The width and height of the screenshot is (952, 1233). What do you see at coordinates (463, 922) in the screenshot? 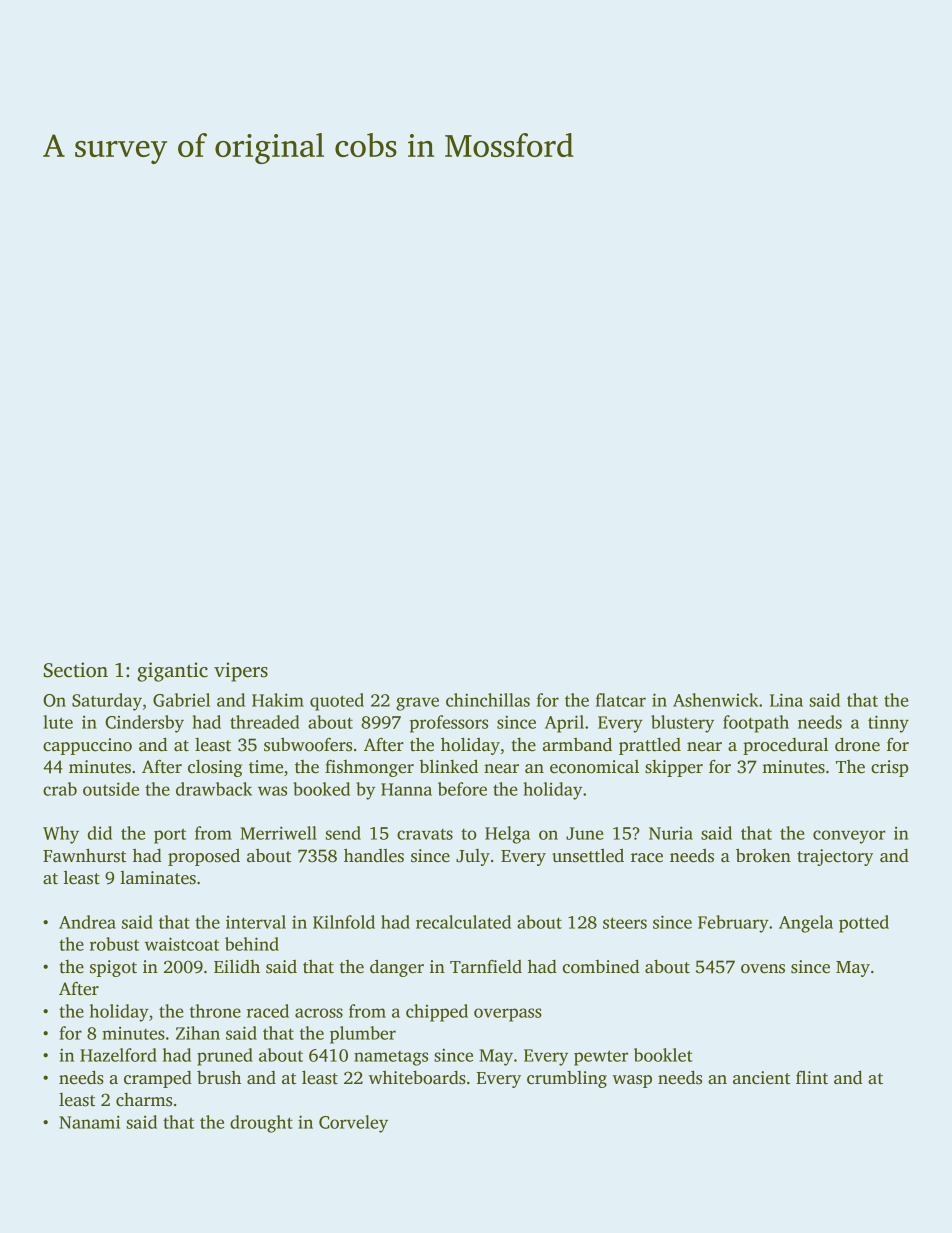
I see `recalculated` at bounding box center [463, 922].
